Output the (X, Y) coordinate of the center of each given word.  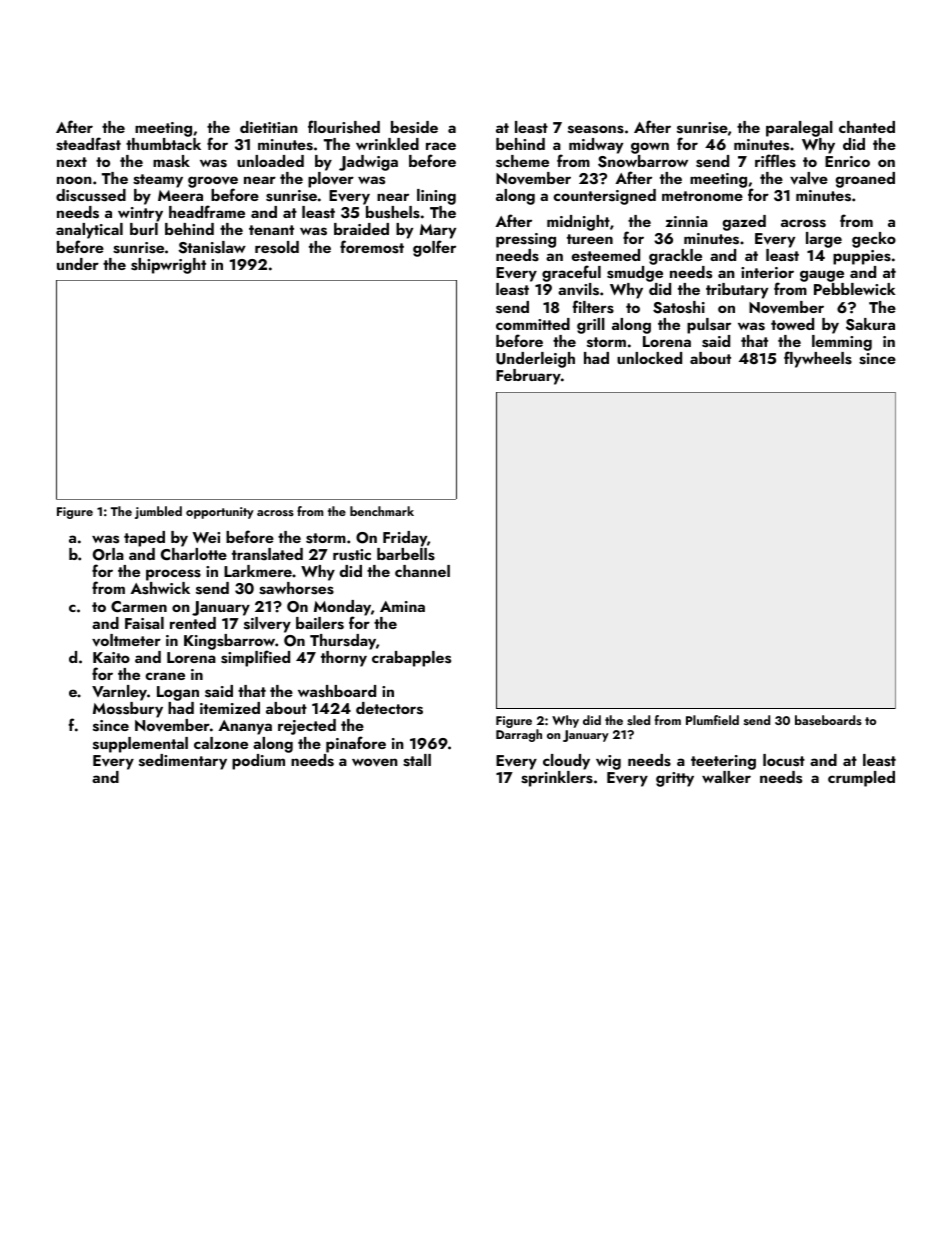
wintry (140, 214)
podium (258, 762)
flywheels (818, 359)
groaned (865, 180)
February (528, 377)
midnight (578, 223)
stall (417, 760)
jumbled (158, 512)
